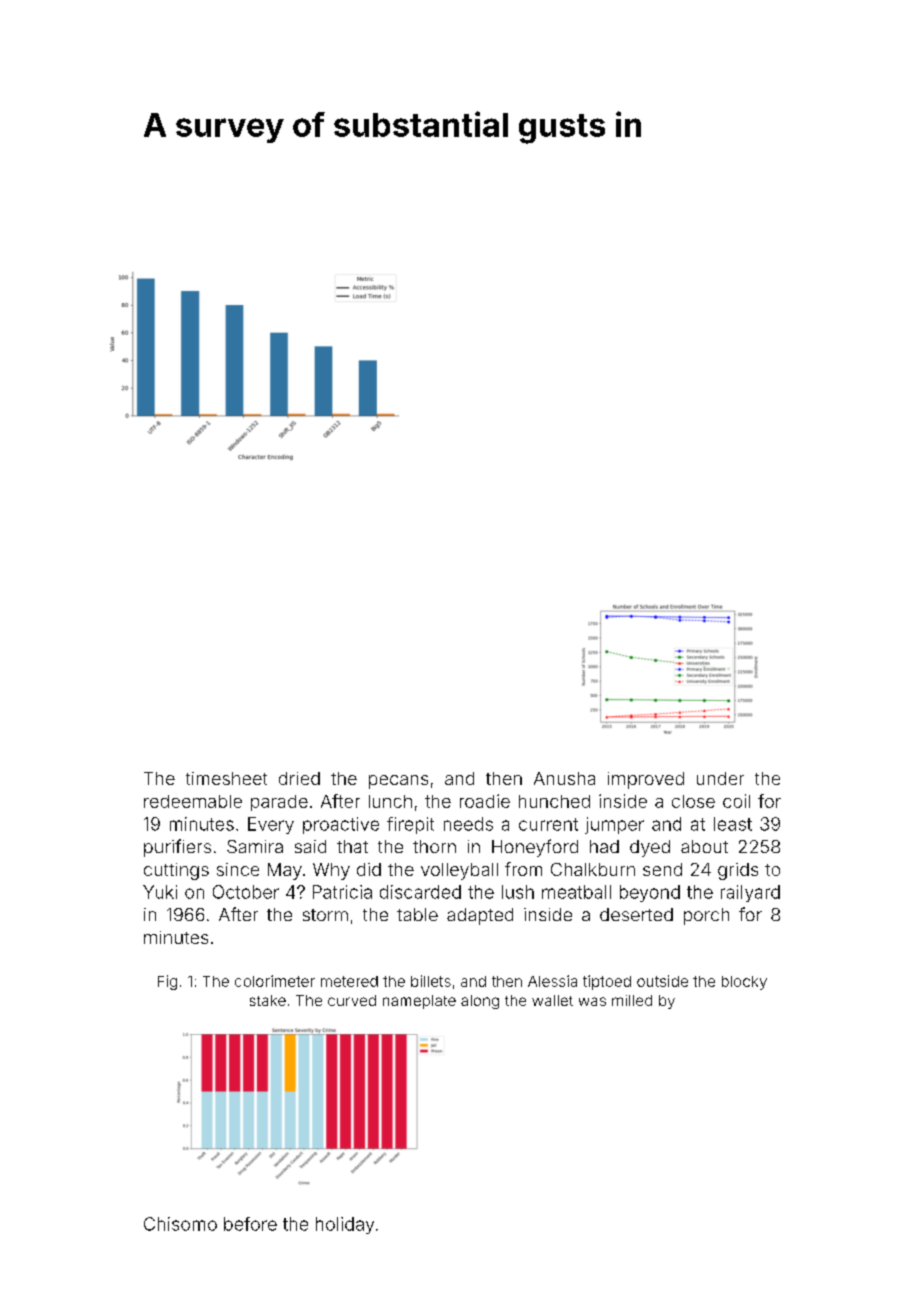 The image size is (924, 1311). I want to click on dried, so click(299, 778).
